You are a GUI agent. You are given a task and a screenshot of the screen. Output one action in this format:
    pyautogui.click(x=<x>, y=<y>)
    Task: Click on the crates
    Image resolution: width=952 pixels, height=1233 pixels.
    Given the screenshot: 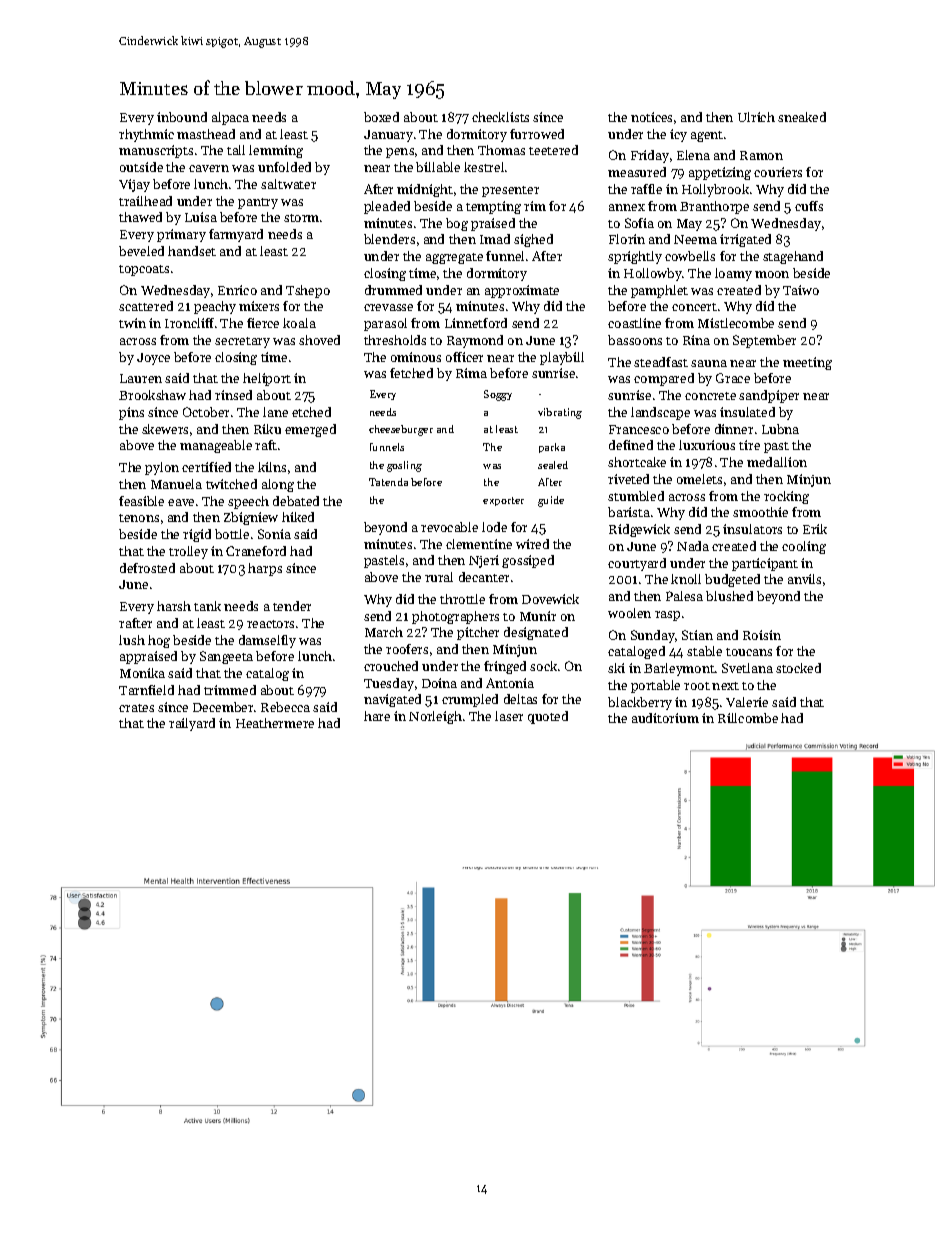 What is the action you would take?
    pyautogui.click(x=136, y=708)
